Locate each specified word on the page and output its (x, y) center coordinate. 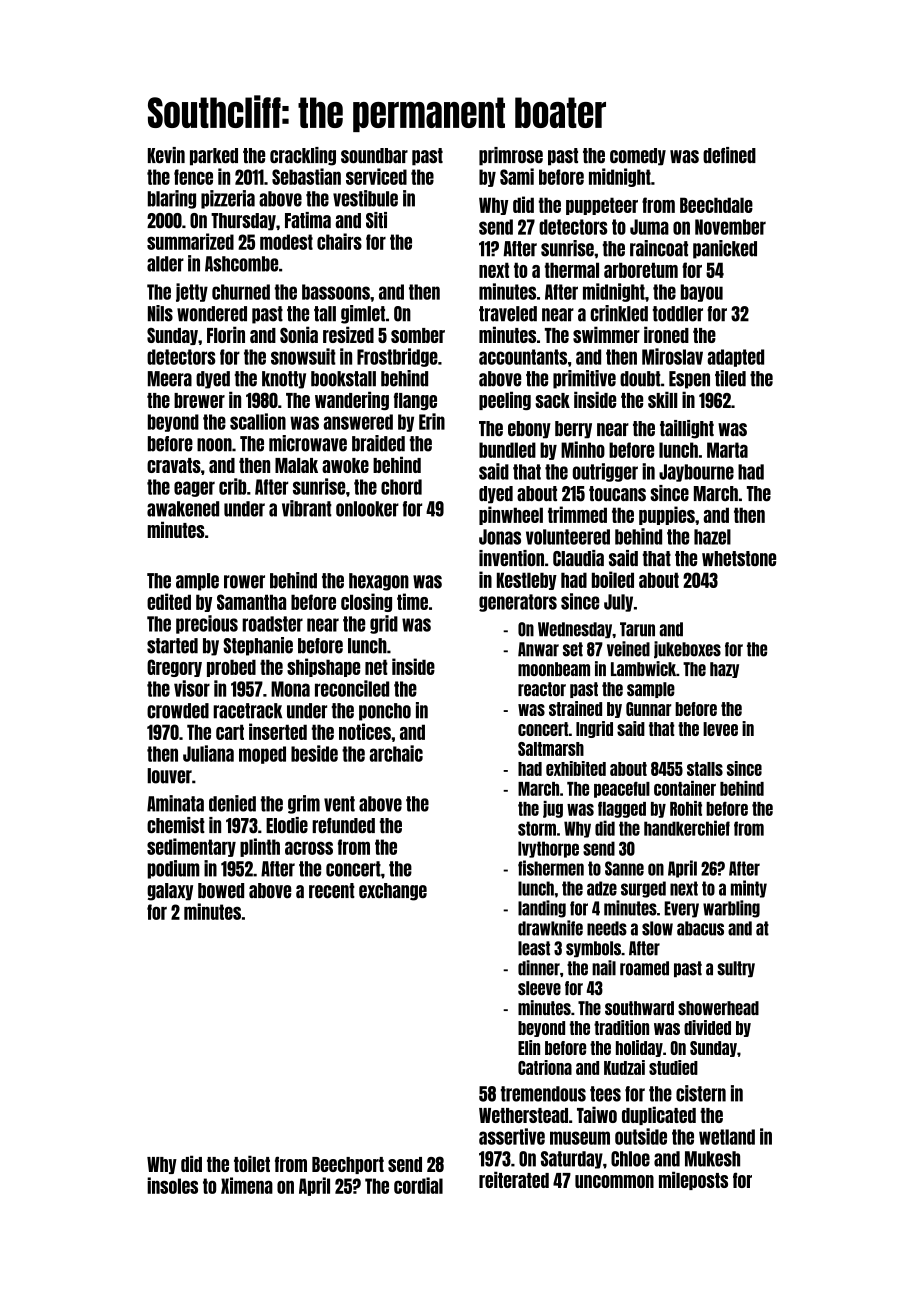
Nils (160, 313)
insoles (172, 1185)
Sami (517, 176)
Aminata (175, 803)
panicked (725, 249)
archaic (396, 753)
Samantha (251, 602)
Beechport (348, 1165)
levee (720, 729)
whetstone (739, 559)
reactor (542, 689)
